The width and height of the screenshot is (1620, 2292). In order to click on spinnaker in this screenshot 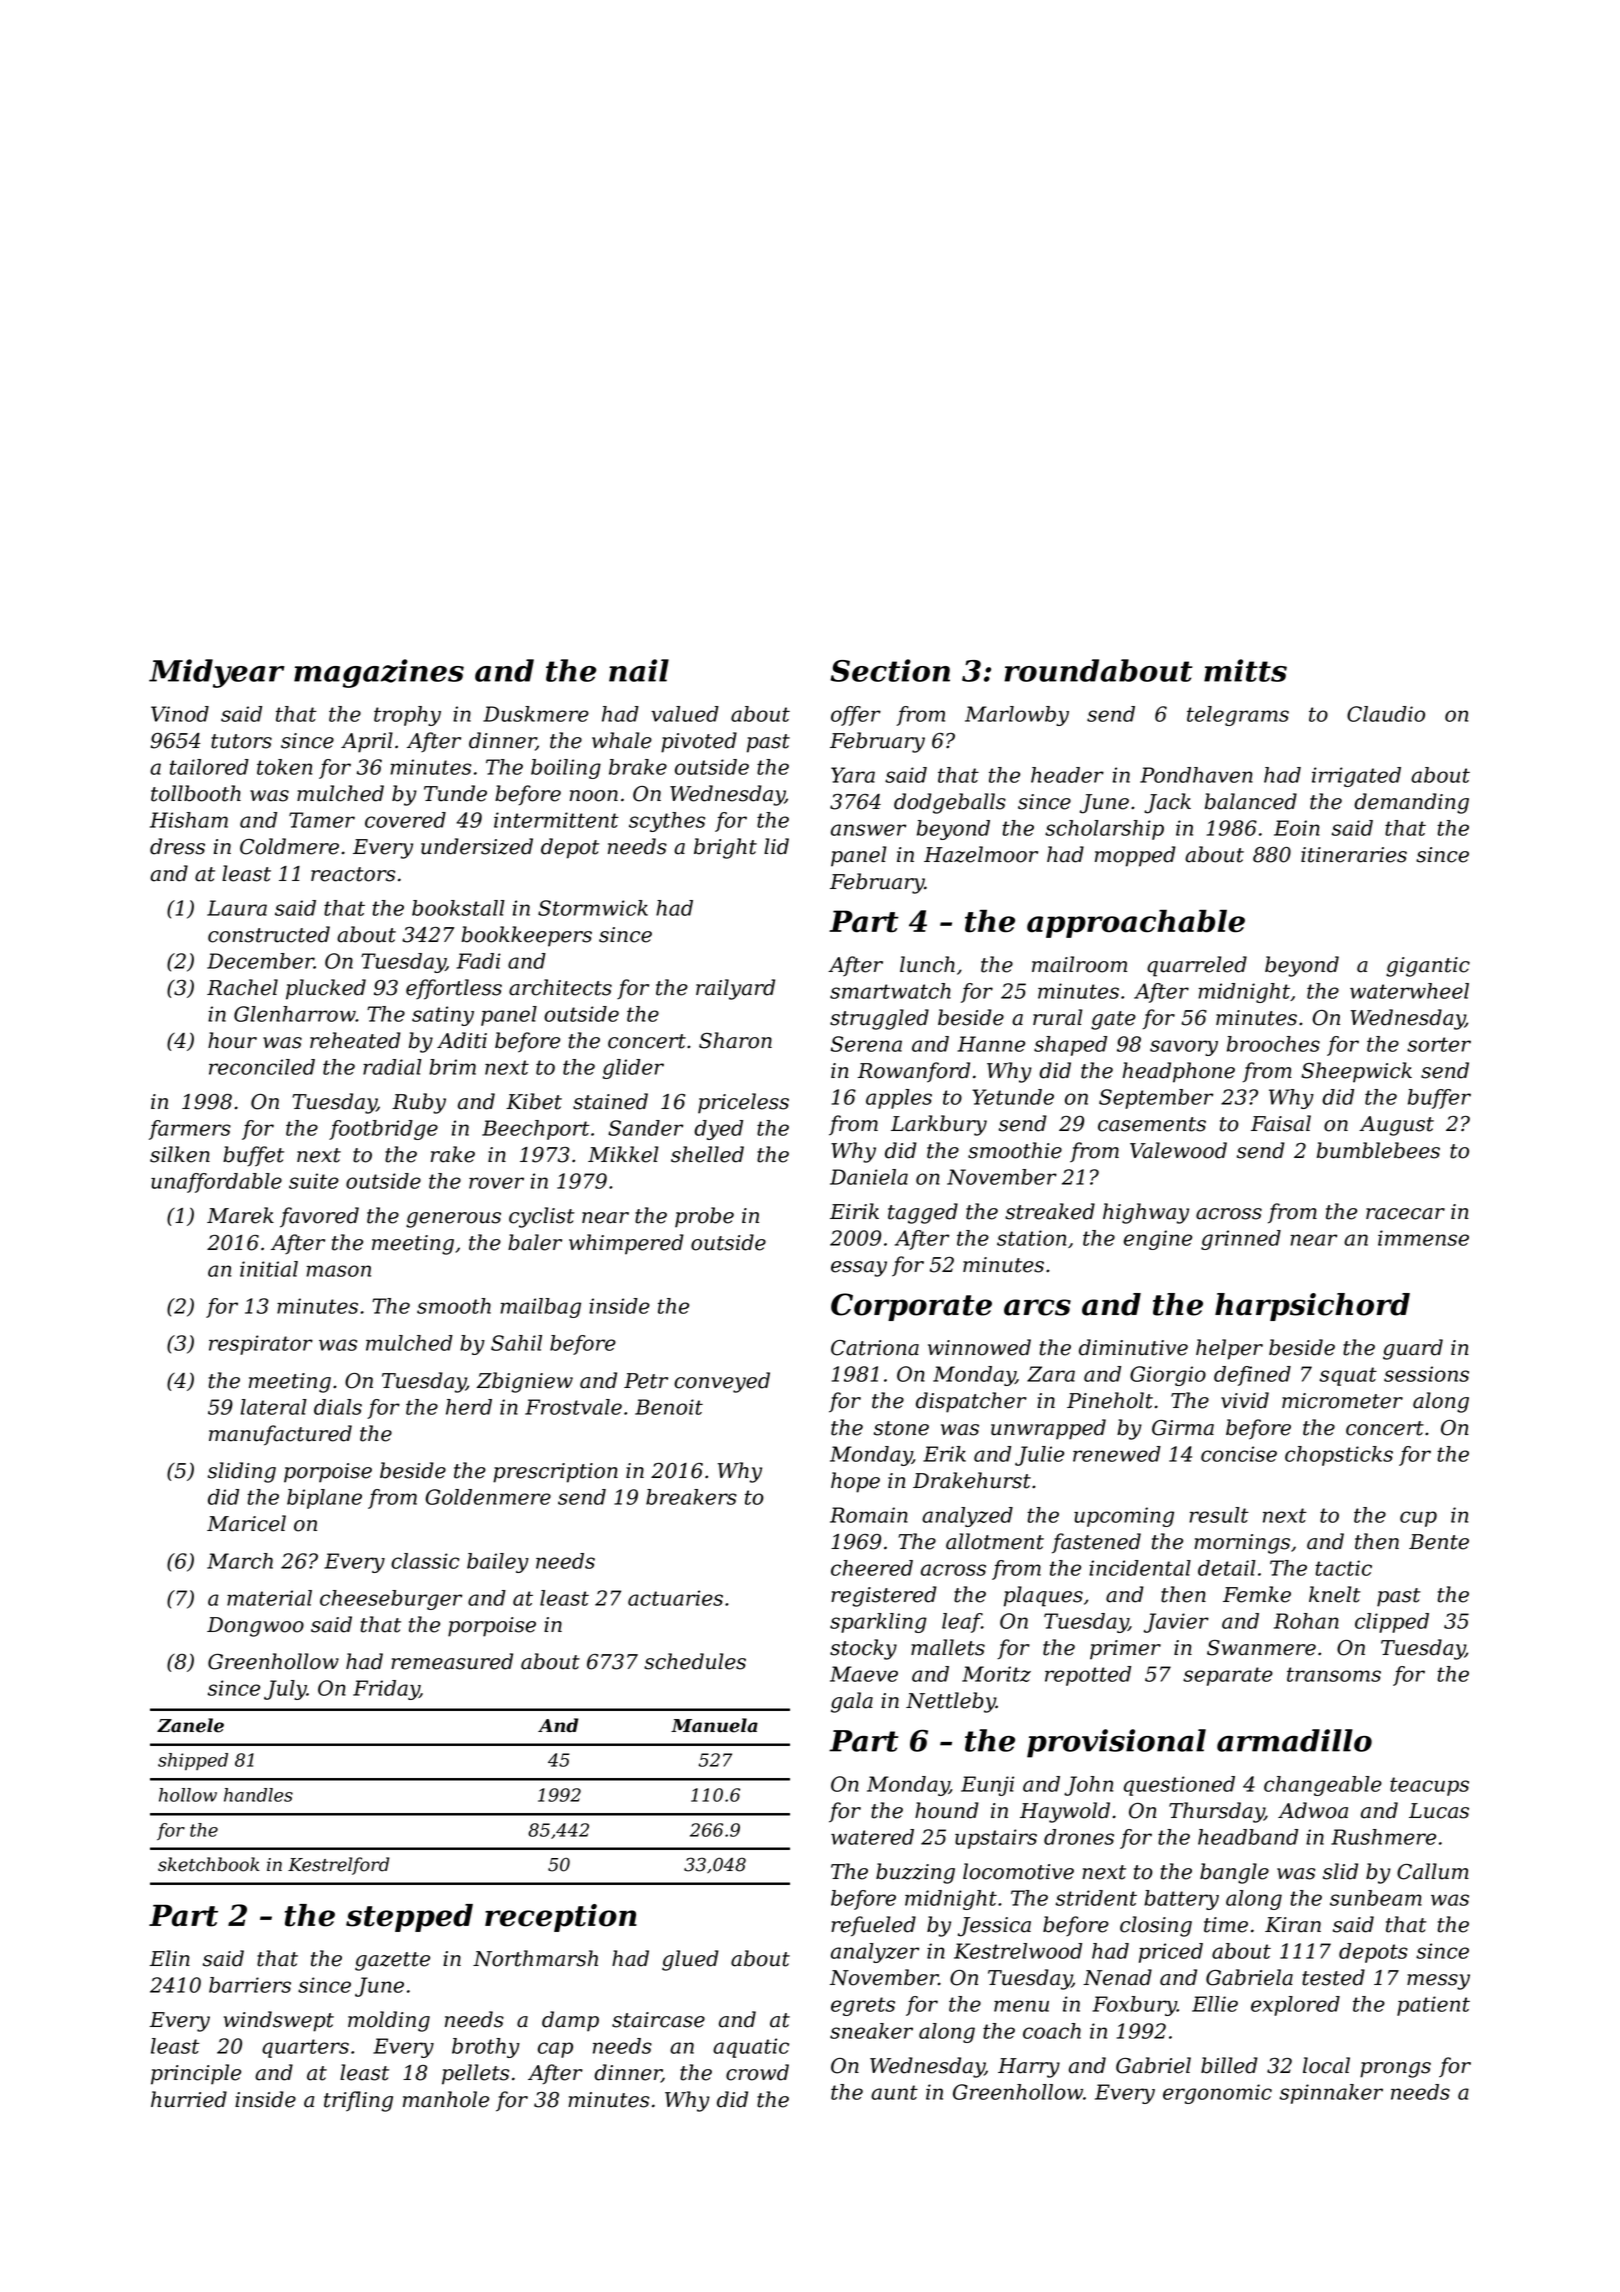, I will do `click(1331, 2094)`.
